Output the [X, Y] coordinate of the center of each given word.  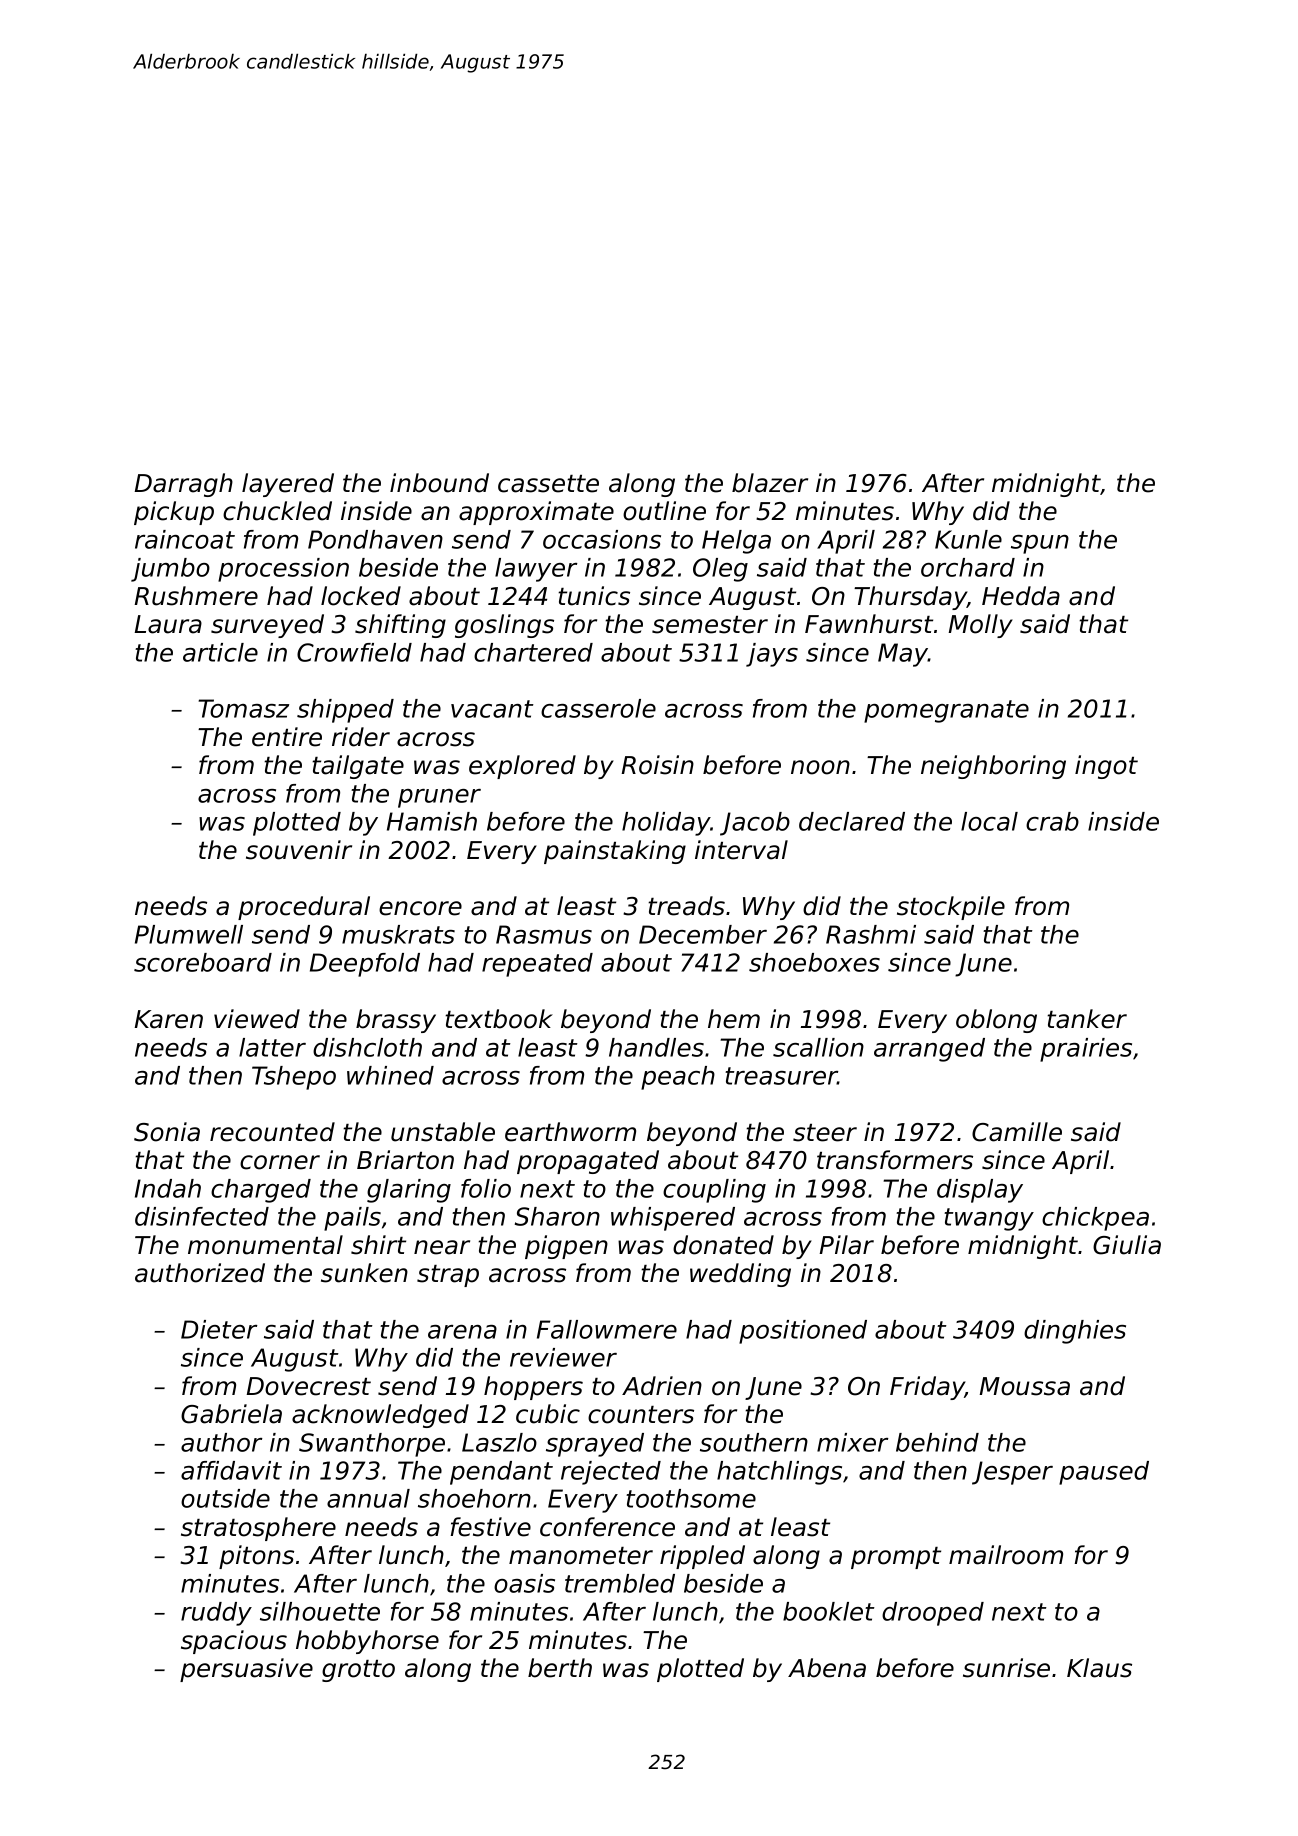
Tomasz [244, 708]
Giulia [1127, 1245]
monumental [265, 1245]
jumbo [170, 570]
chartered [533, 652]
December [703, 934]
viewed [257, 1019]
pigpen [566, 1247]
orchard [968, 567]
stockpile [951, 908]
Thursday [910, 598]
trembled [620, 1583]
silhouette [320, 1611]
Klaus [1099, 1668]
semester [710, 625]
